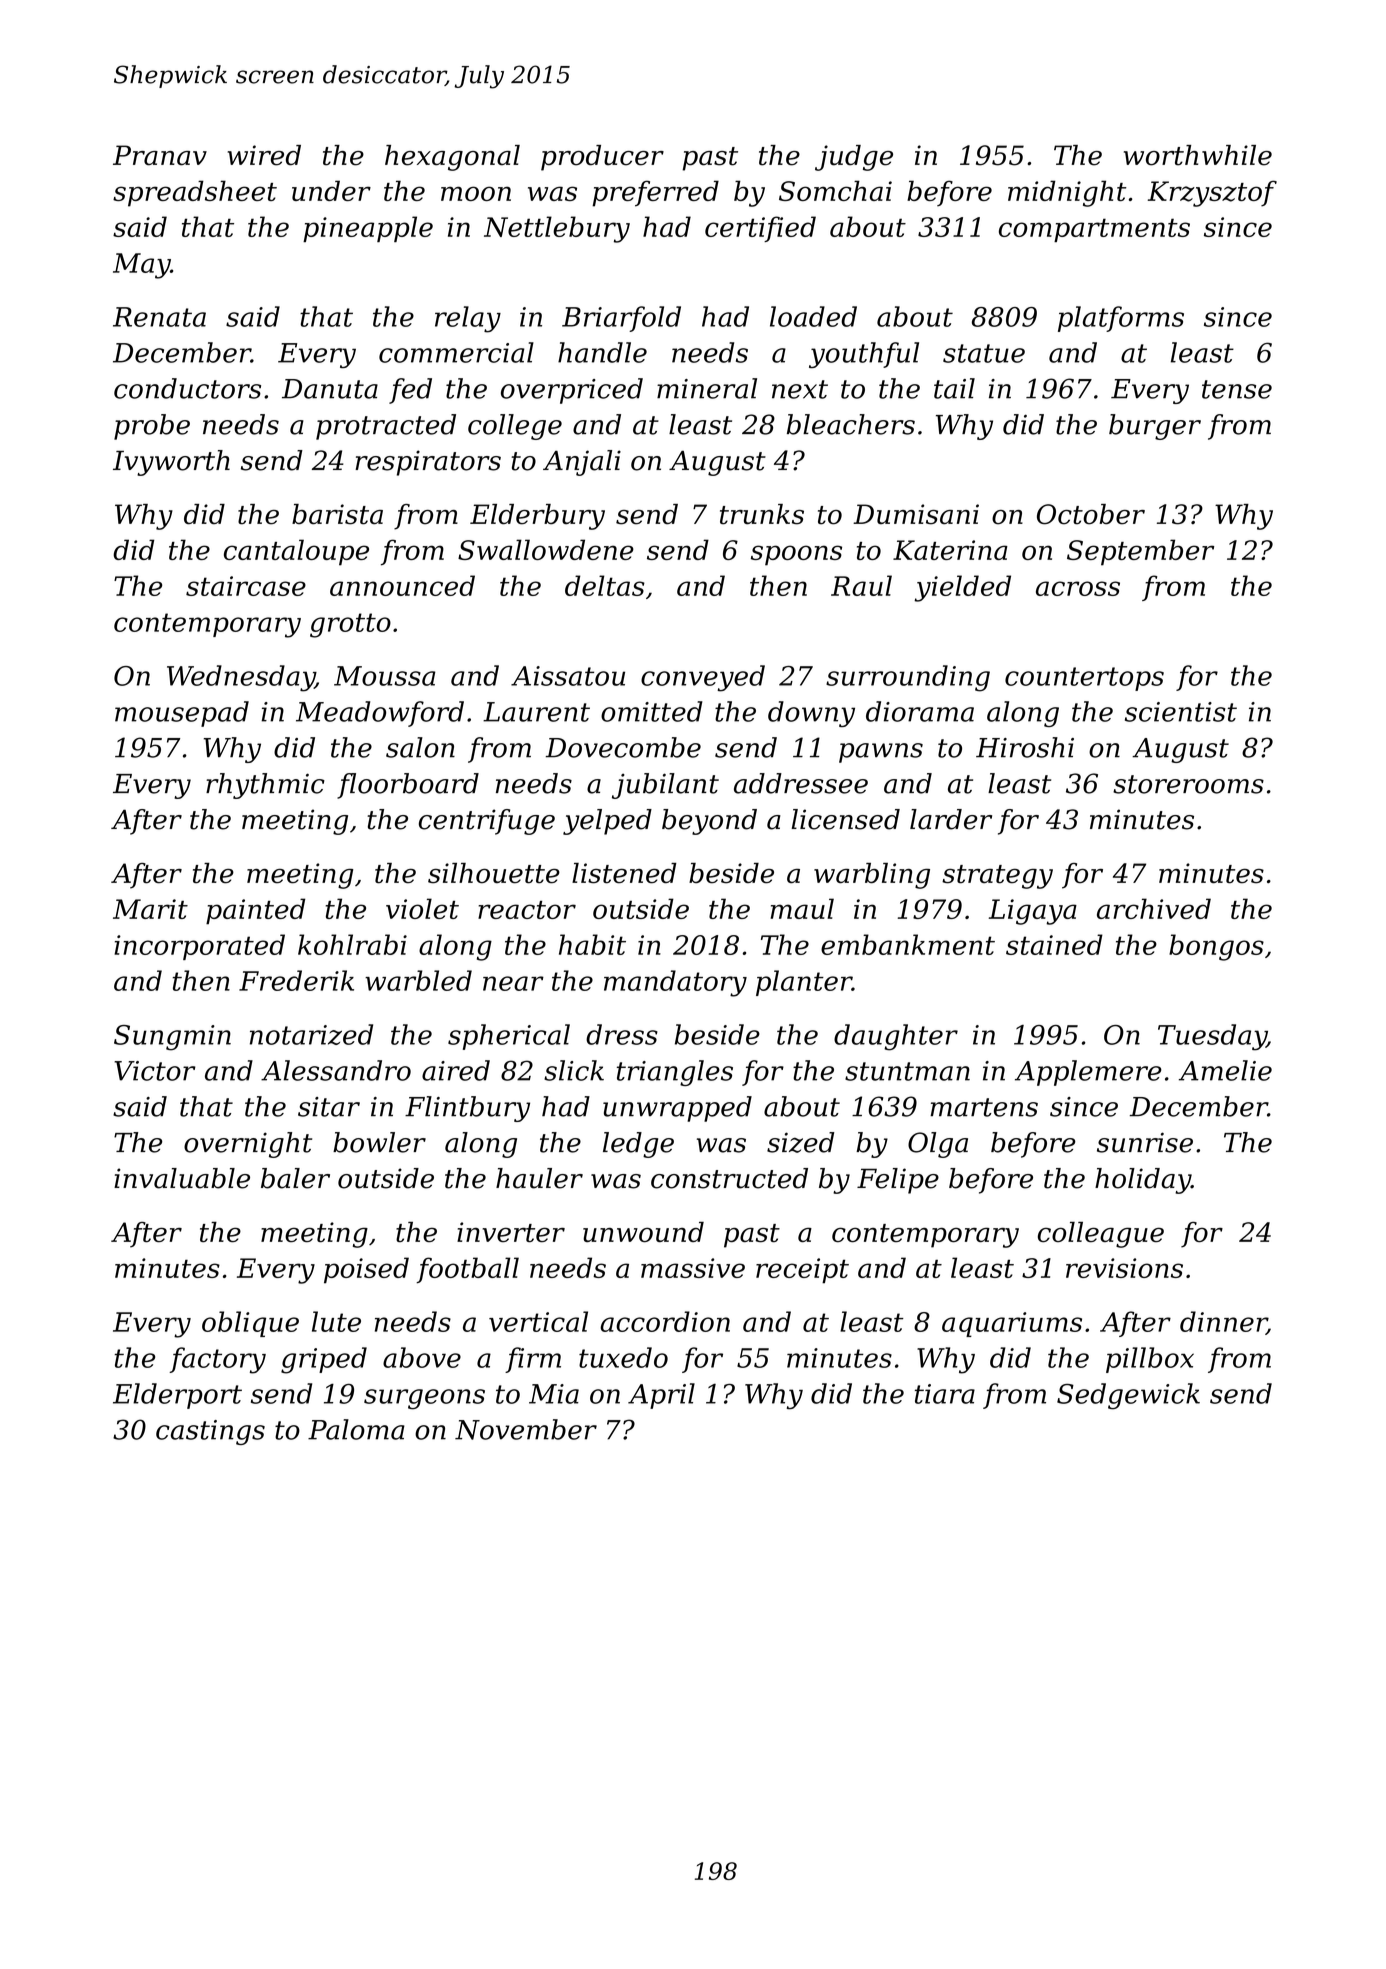 This screenshot has height=1969, width=1386. What do you see at coordinates (945, 1394) in the screenshot?
I see `tiara` at bounding box center [945, 1394].
